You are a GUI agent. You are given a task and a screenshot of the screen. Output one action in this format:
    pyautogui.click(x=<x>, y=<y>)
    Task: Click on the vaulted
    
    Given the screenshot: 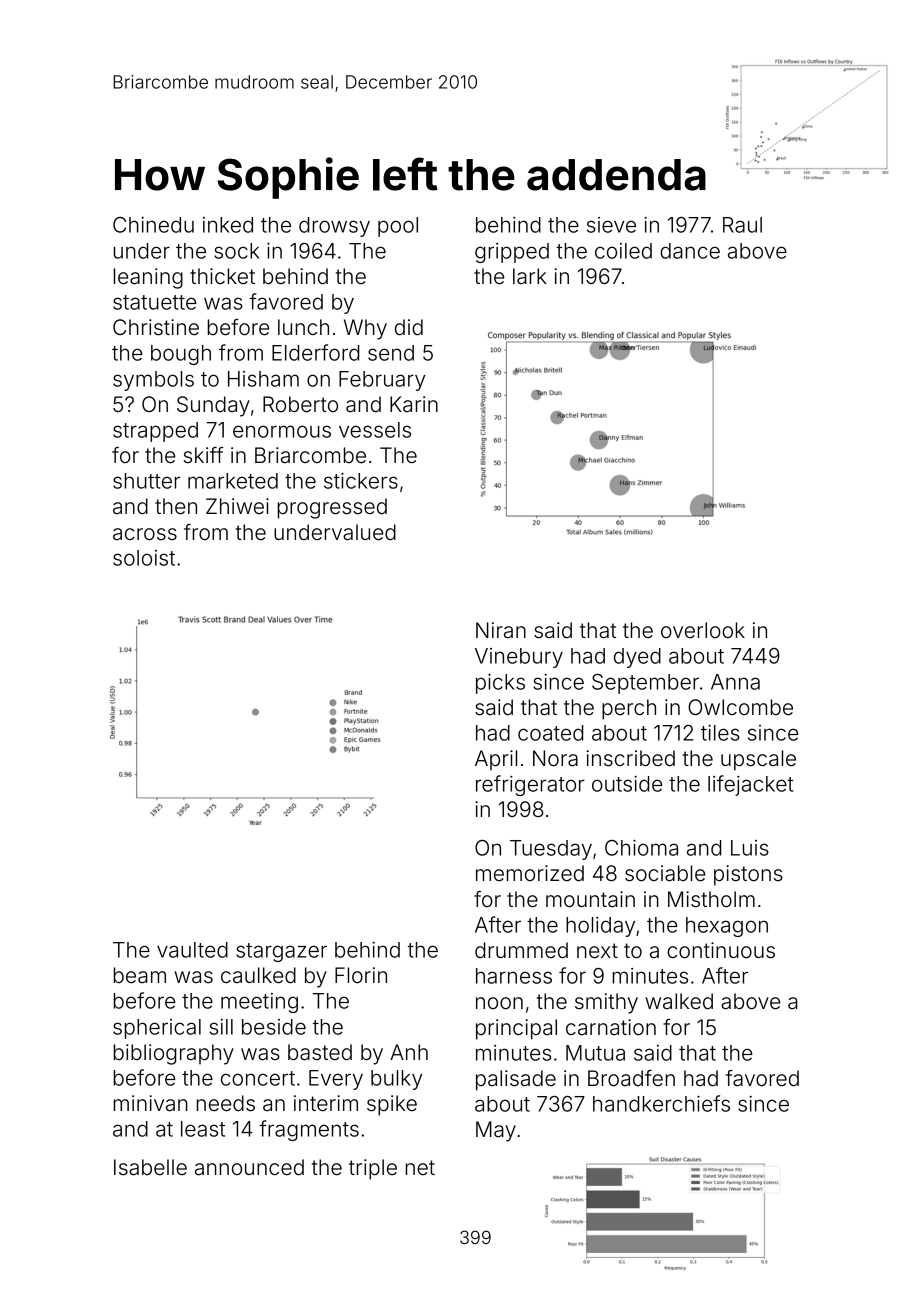 What is the action you would take?
    pyautogui.click(x=192, y=950)
